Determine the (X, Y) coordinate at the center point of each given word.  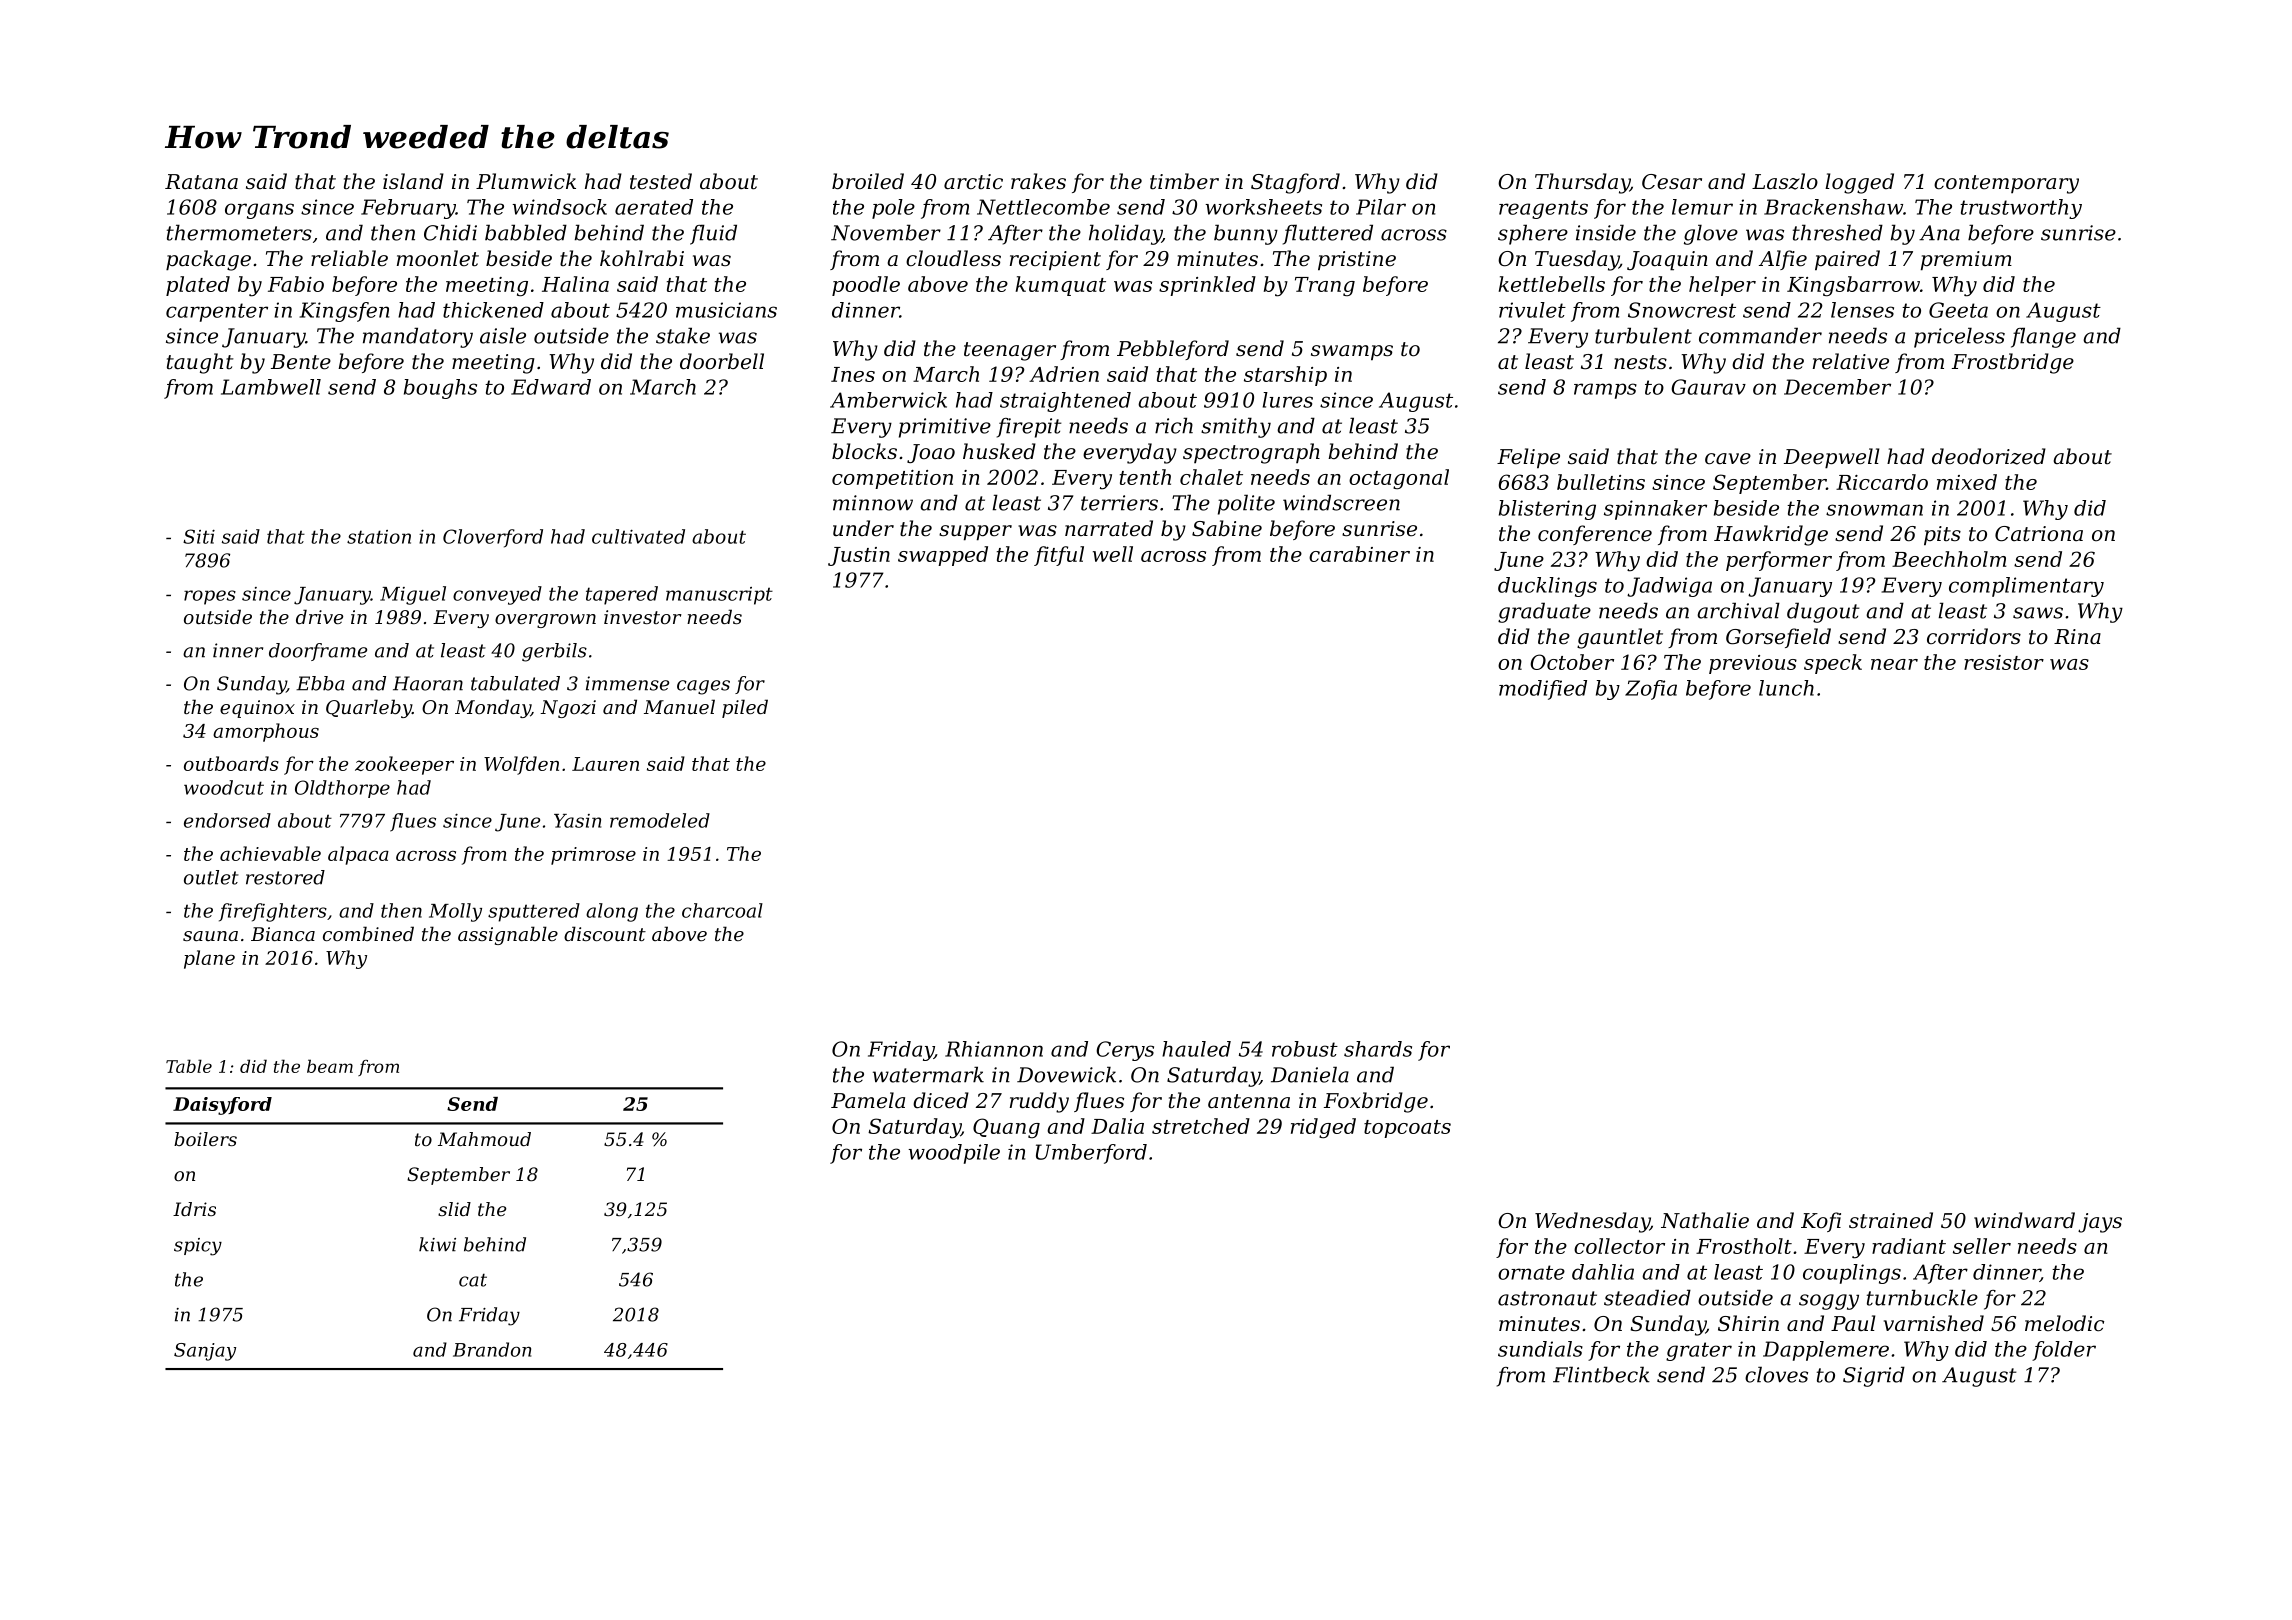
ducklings (1547, 587)
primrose (593, 856)
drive (319, 616)
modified (1543, 690)
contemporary (2006, 184)
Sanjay (205, 1352)
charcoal (722, 910)
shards (1378, 1049)
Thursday (1582, 183)
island (413, 181)
